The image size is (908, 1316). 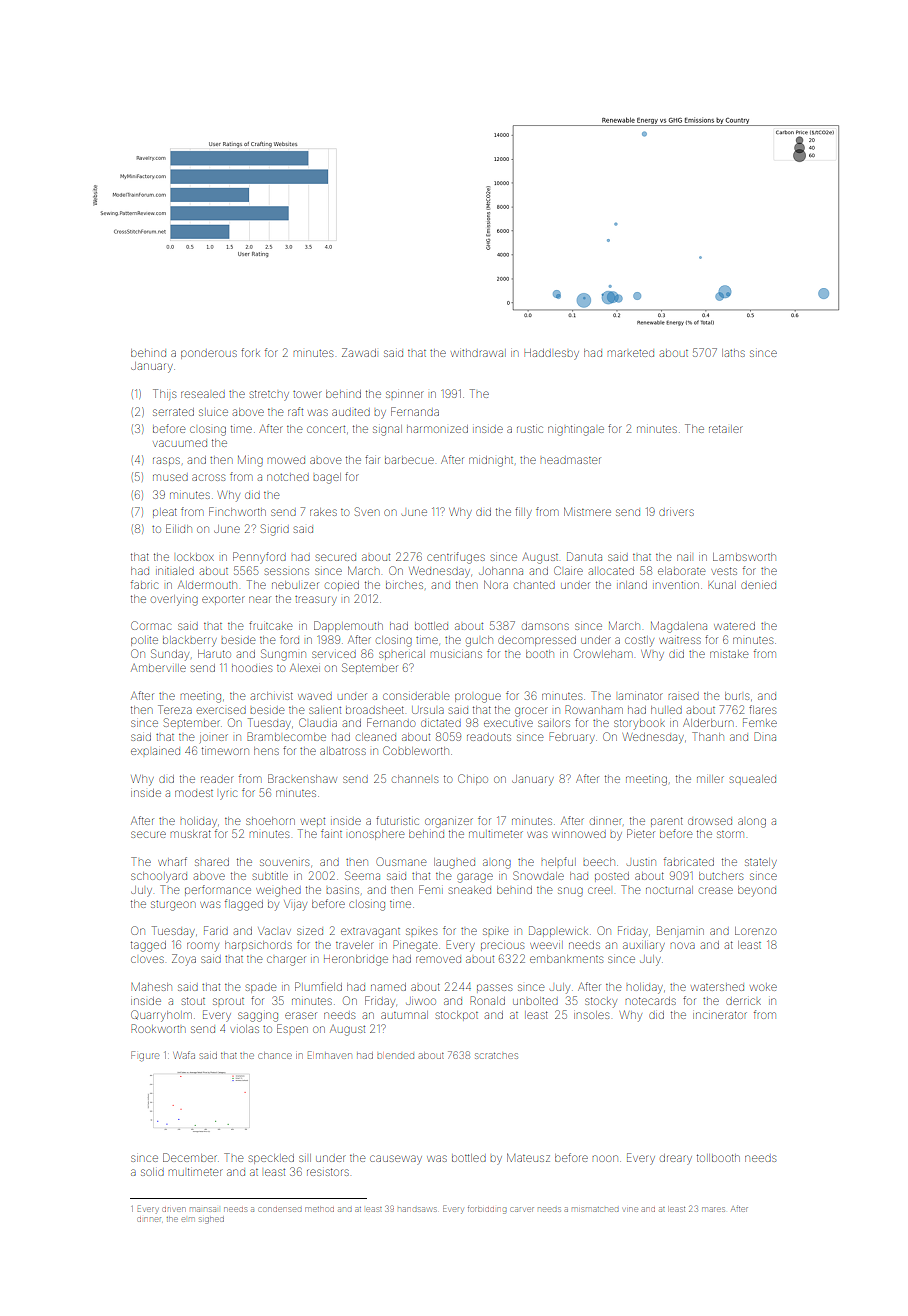 What do you see at coordinates (761, 863) in the image?
I see `stately` at bounding box center [761, 863].
